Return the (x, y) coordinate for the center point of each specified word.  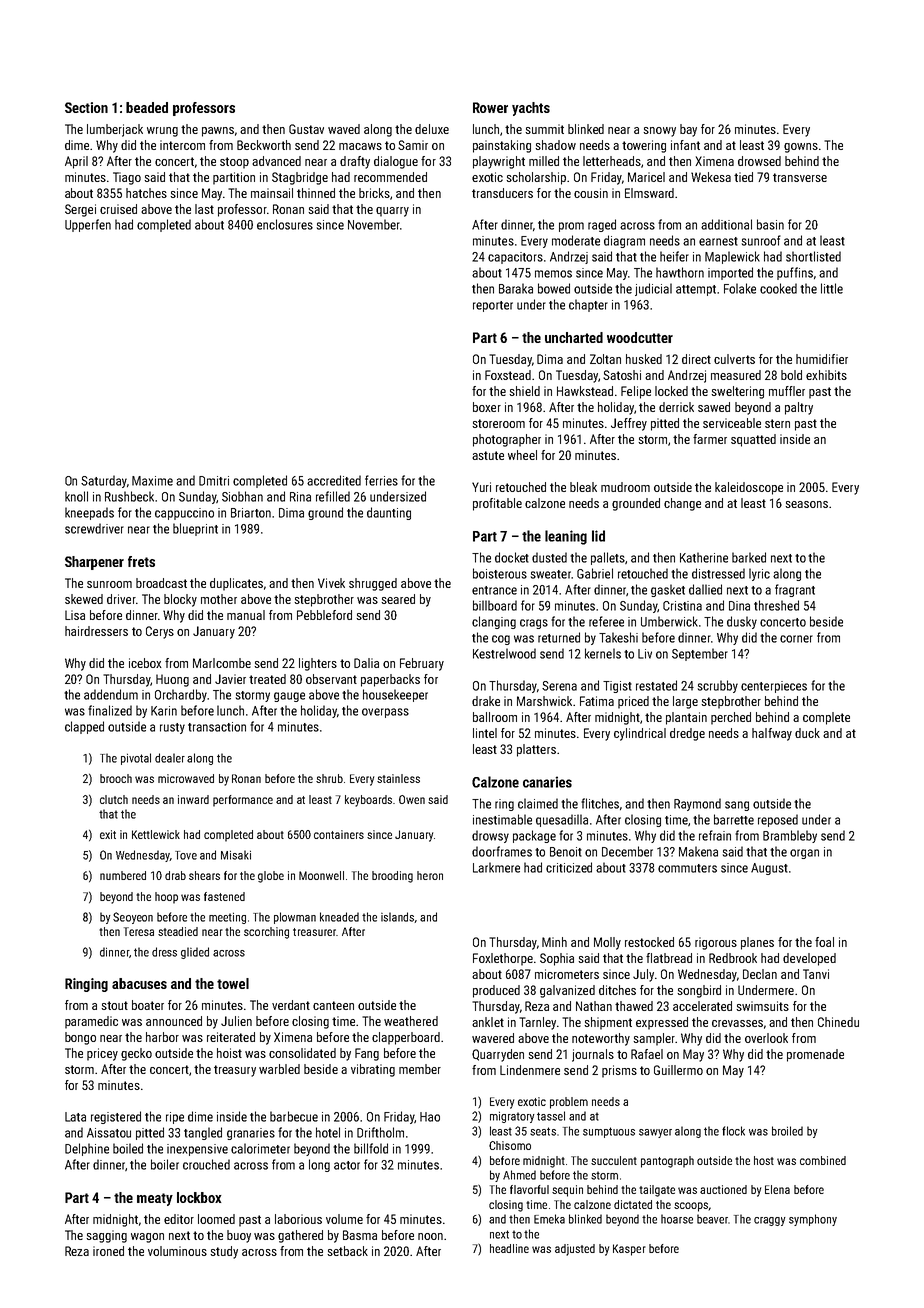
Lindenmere (530, 1070)
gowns (801, 148)
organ (804, 854)
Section (86, 107)
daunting (389, 513)
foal (824, 942)
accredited (334, 480)
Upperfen (88, 225)
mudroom (625, 487)
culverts (734, 359)
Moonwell (321, 875)
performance (243, 801)
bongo (80, 1038)
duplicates (236, 584)
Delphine (87, 1149)
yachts (531, 109)
